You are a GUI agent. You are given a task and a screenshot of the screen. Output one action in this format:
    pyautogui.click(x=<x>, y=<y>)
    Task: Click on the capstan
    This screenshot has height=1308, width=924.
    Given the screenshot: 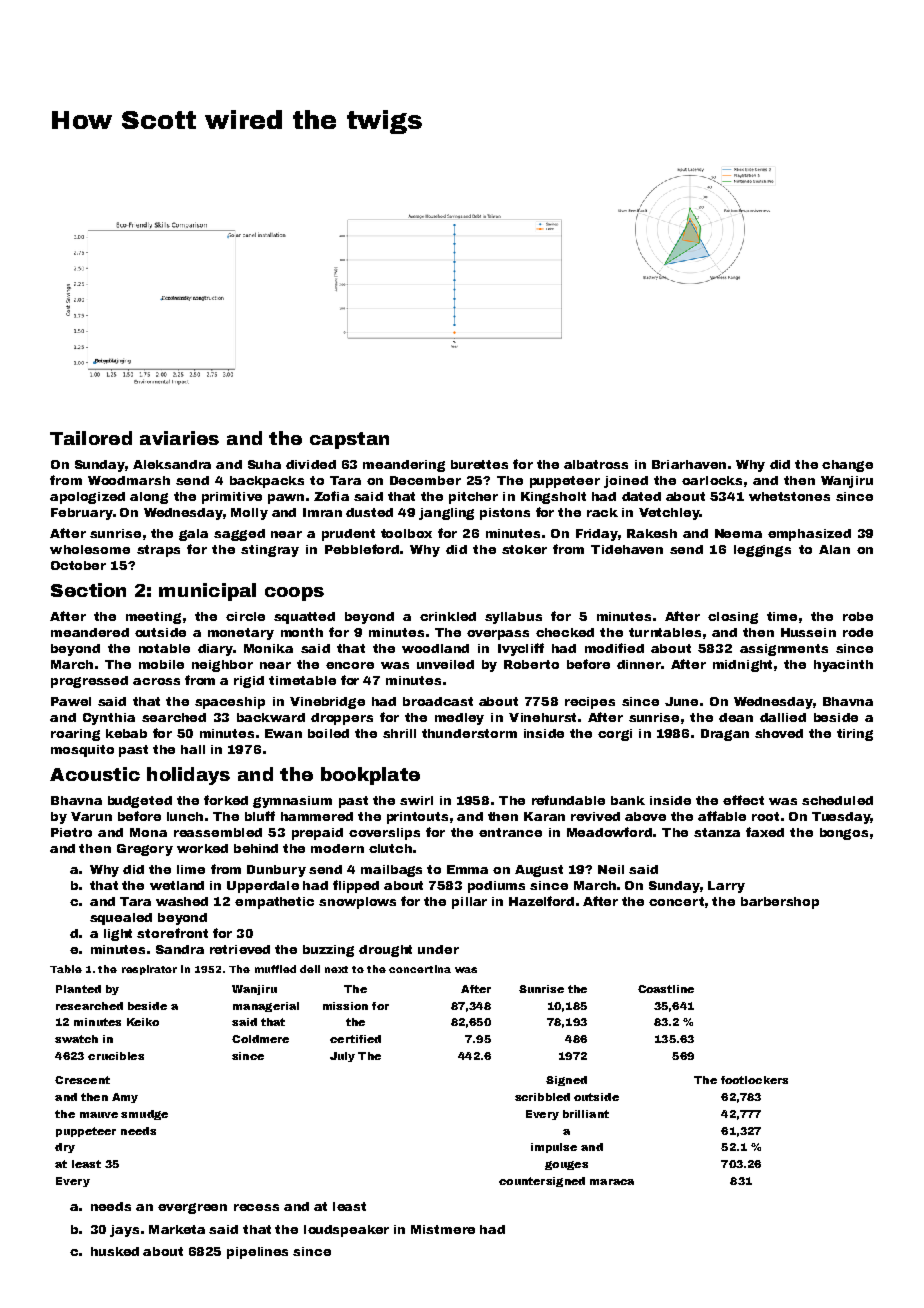 What is the action you would take?
    pyautogui.click(x=349, y=440)
